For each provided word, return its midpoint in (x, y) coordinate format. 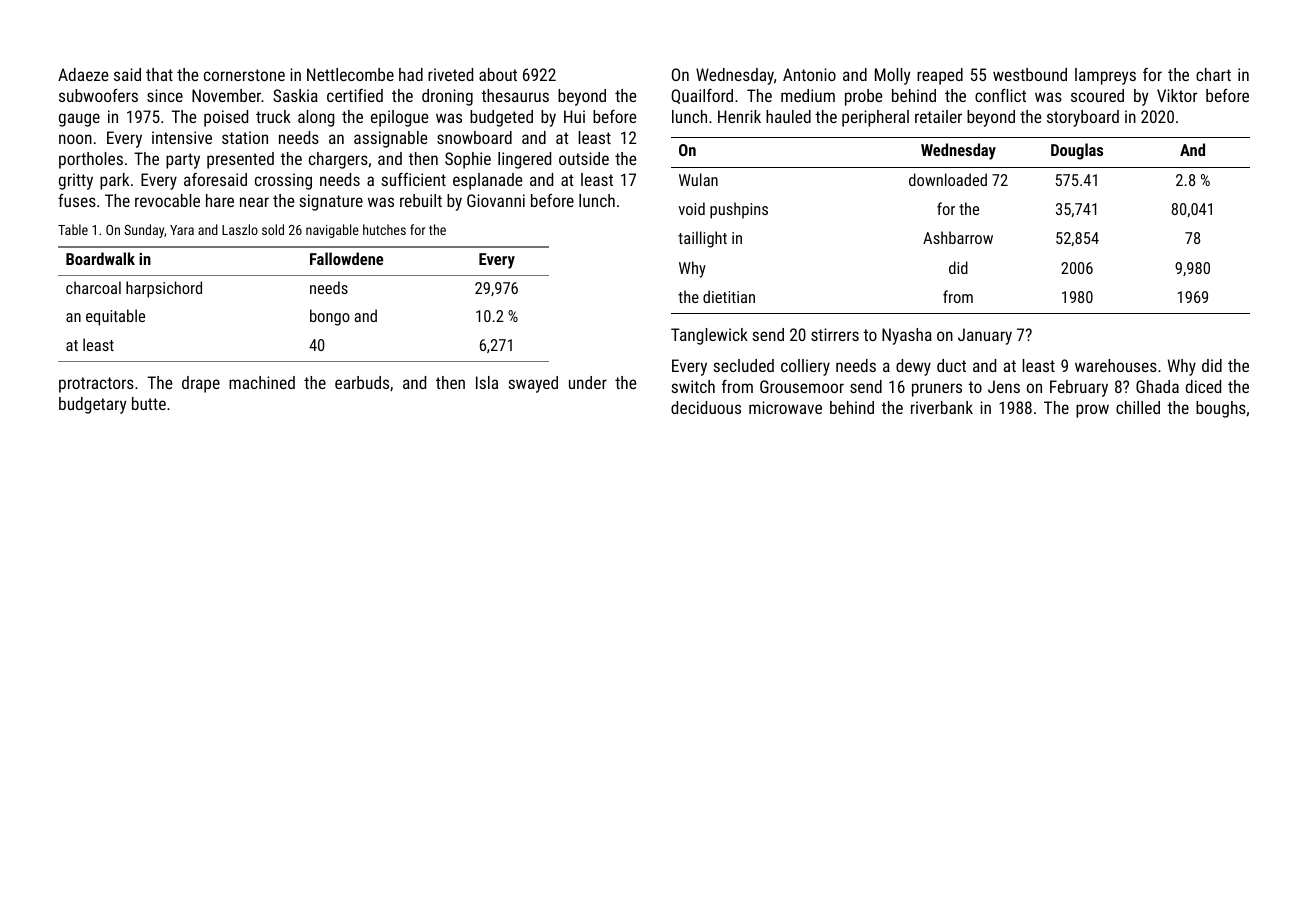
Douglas (1077, 151)
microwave (785, 407)
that (159, 74)
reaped (940, 76)
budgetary (92, 405)
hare (220, 200)
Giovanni (496, 200)
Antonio (809, 74)
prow (1092, 411)
